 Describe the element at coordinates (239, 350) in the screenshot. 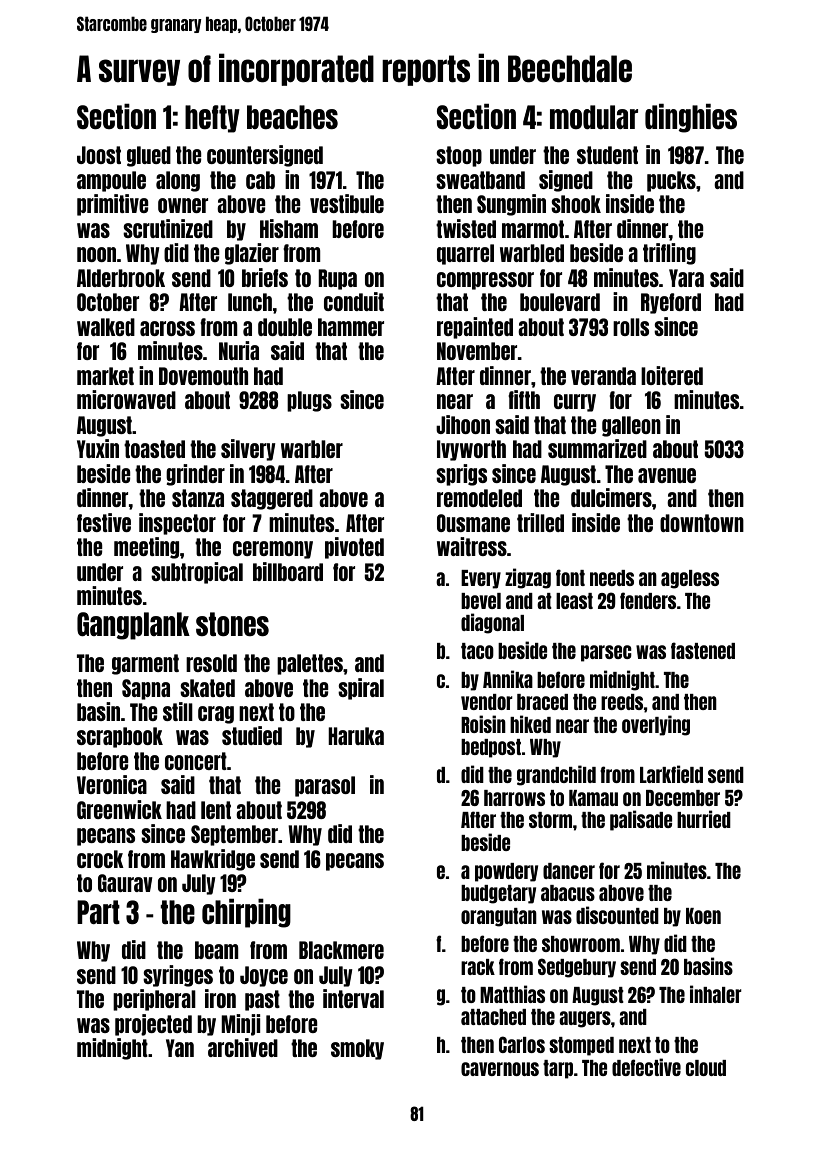

I see `Nuria` at that location.
